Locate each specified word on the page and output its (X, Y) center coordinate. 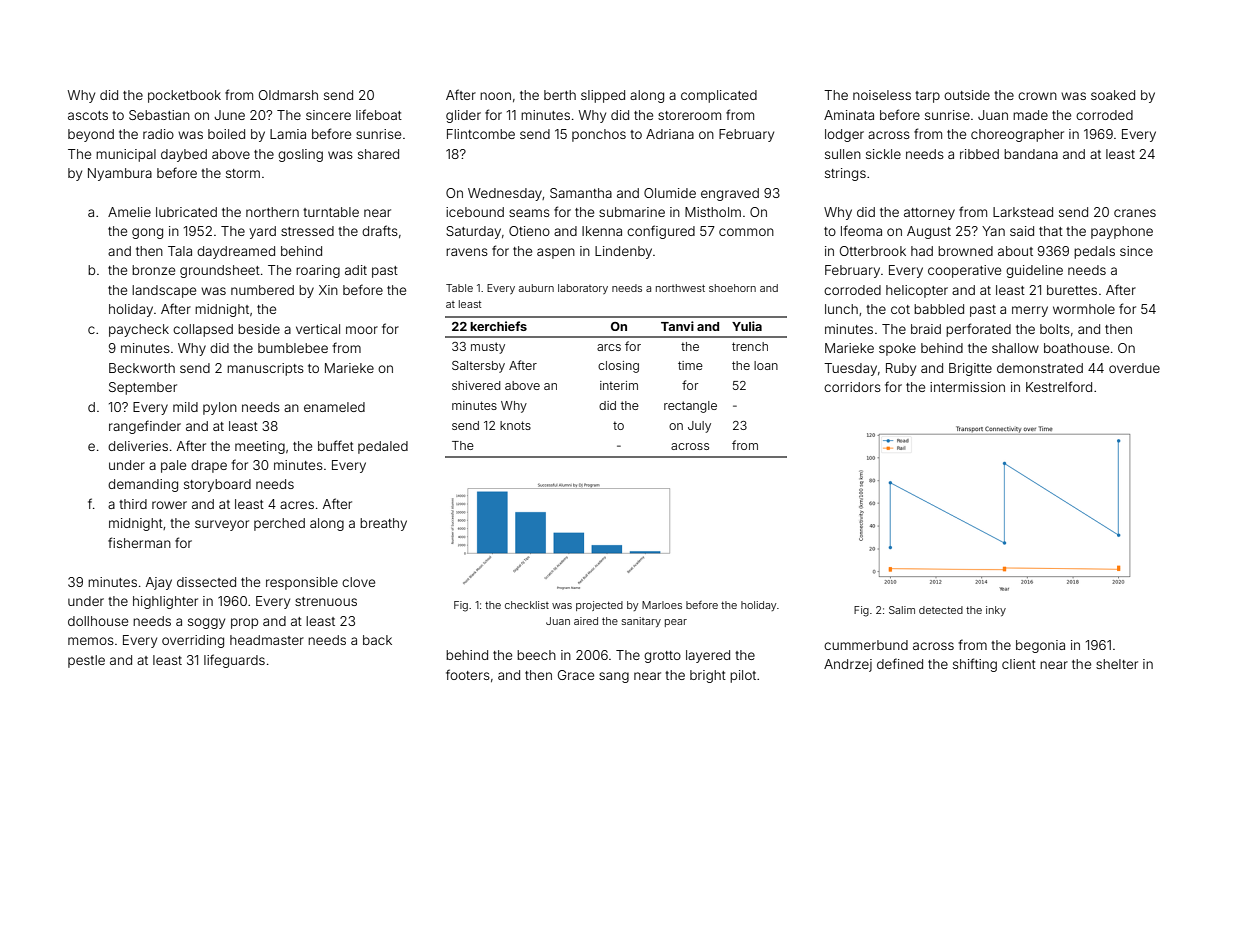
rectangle (690, 407)
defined (900, 663)
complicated (719, 96)
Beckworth (142, 368)
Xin (328, 290)
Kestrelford (1059, 386)
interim (619, 385)
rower (169, 505)
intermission (967, 387)
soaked (1113, 95)
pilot (743, 676)
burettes (1072, 290)
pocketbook (184, 96)
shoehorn (732, 288)
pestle (86, 661)
